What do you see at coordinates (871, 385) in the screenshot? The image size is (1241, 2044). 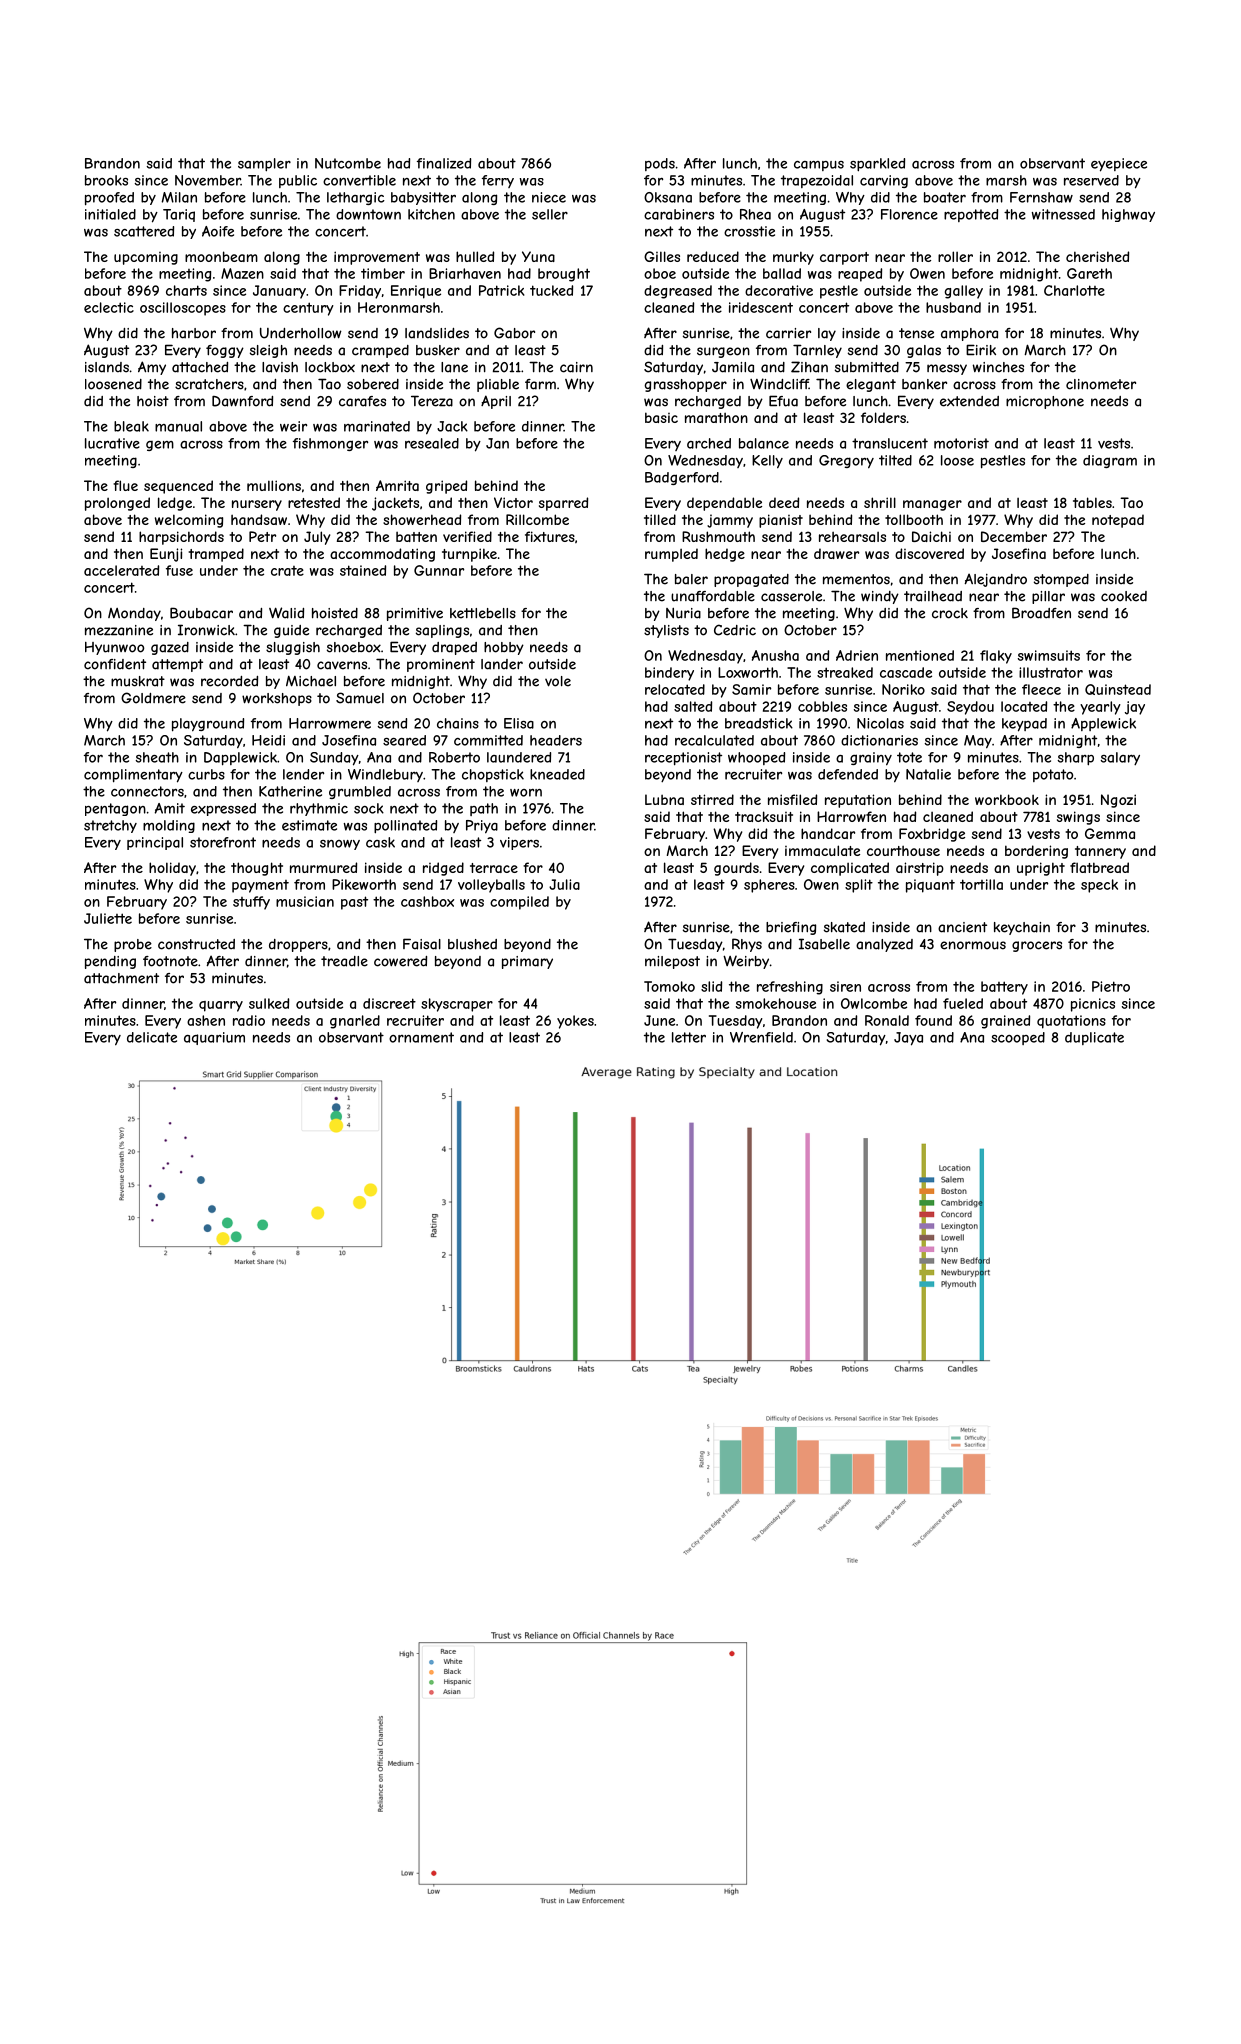 I see `elegant` at bounding box center [871, 385].
